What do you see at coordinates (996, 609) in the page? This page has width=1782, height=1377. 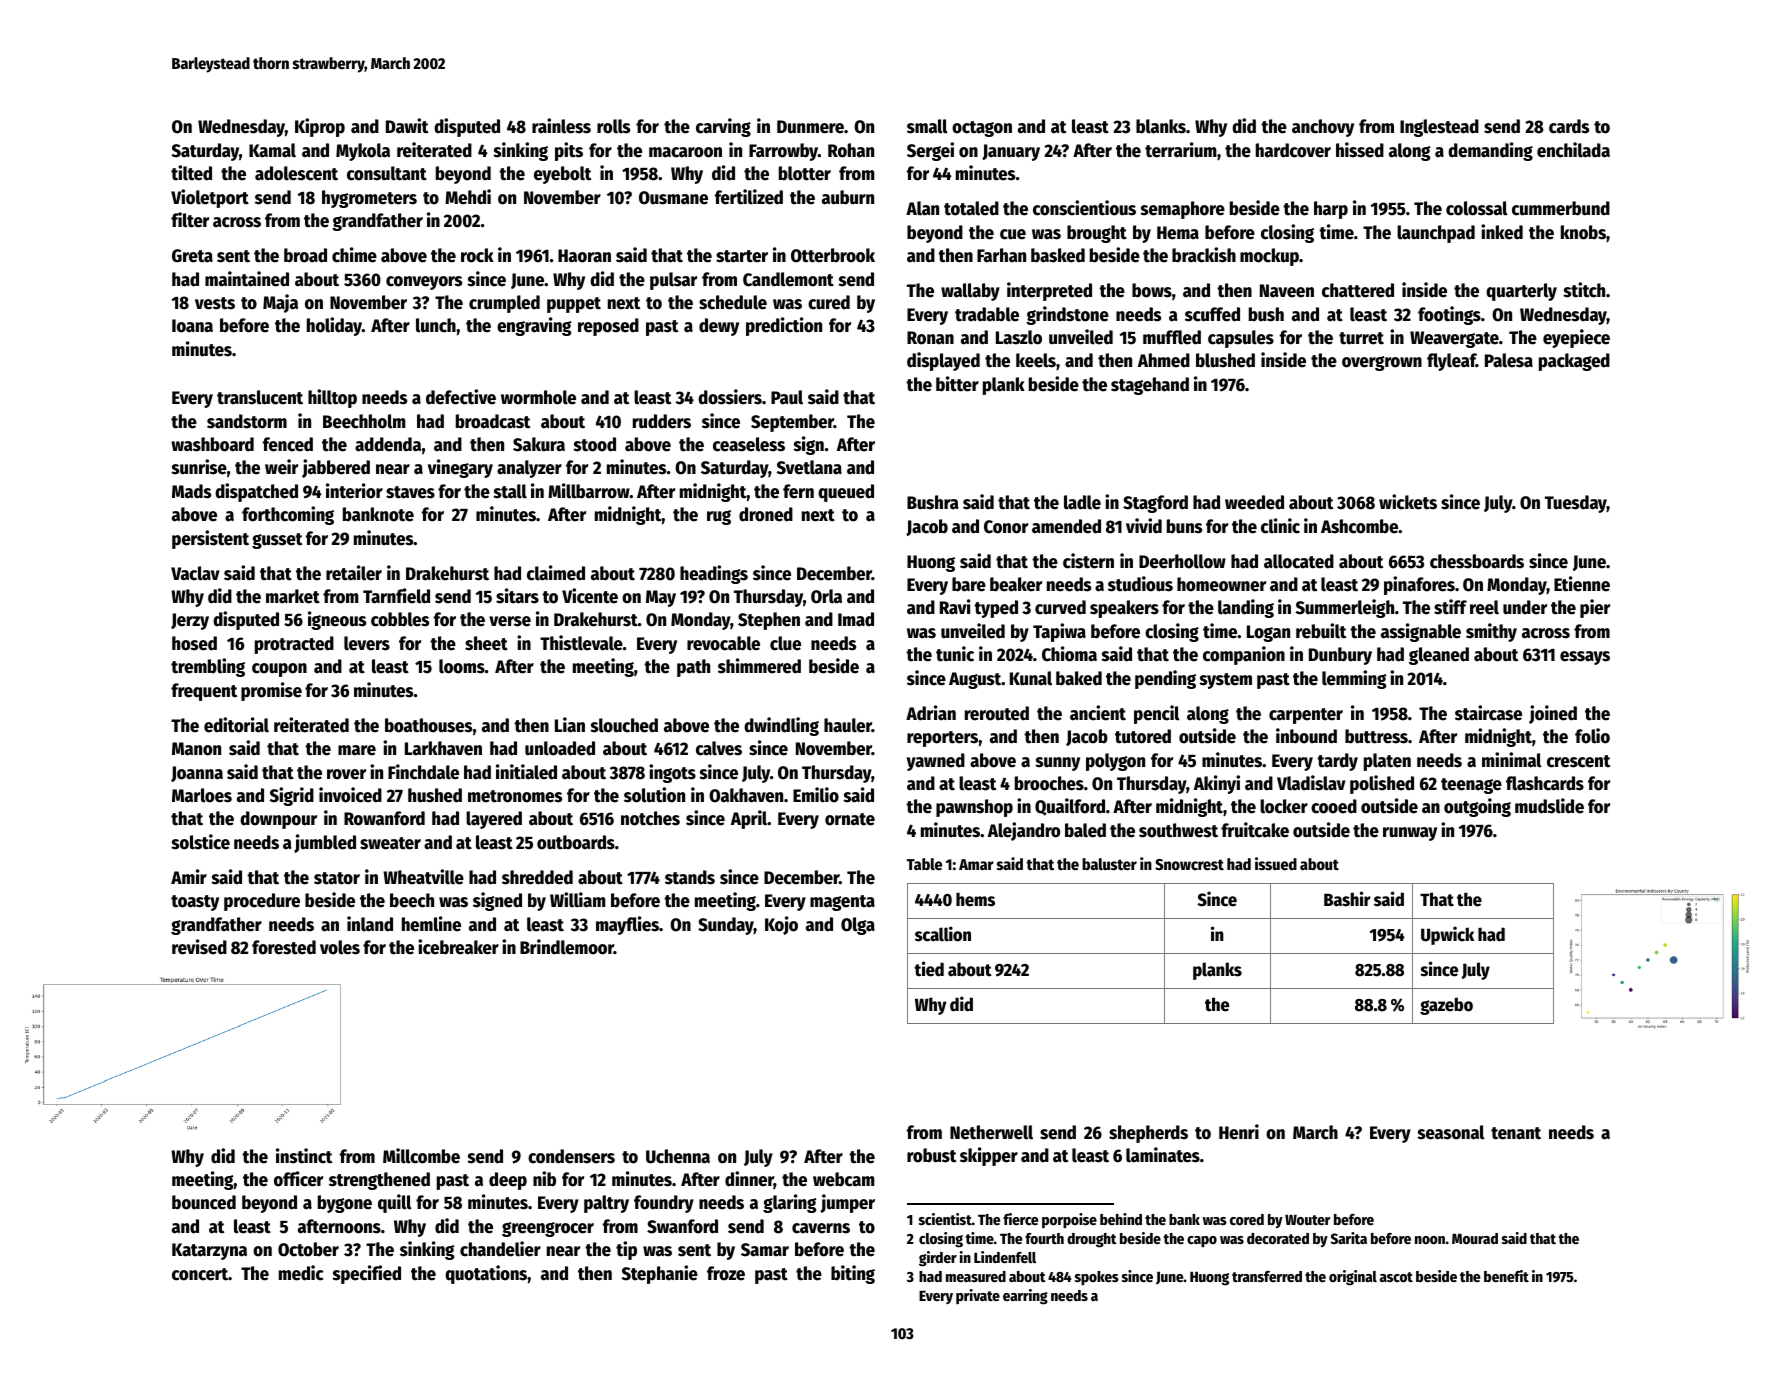 I see `typed` at bounding box center [996, 609].
